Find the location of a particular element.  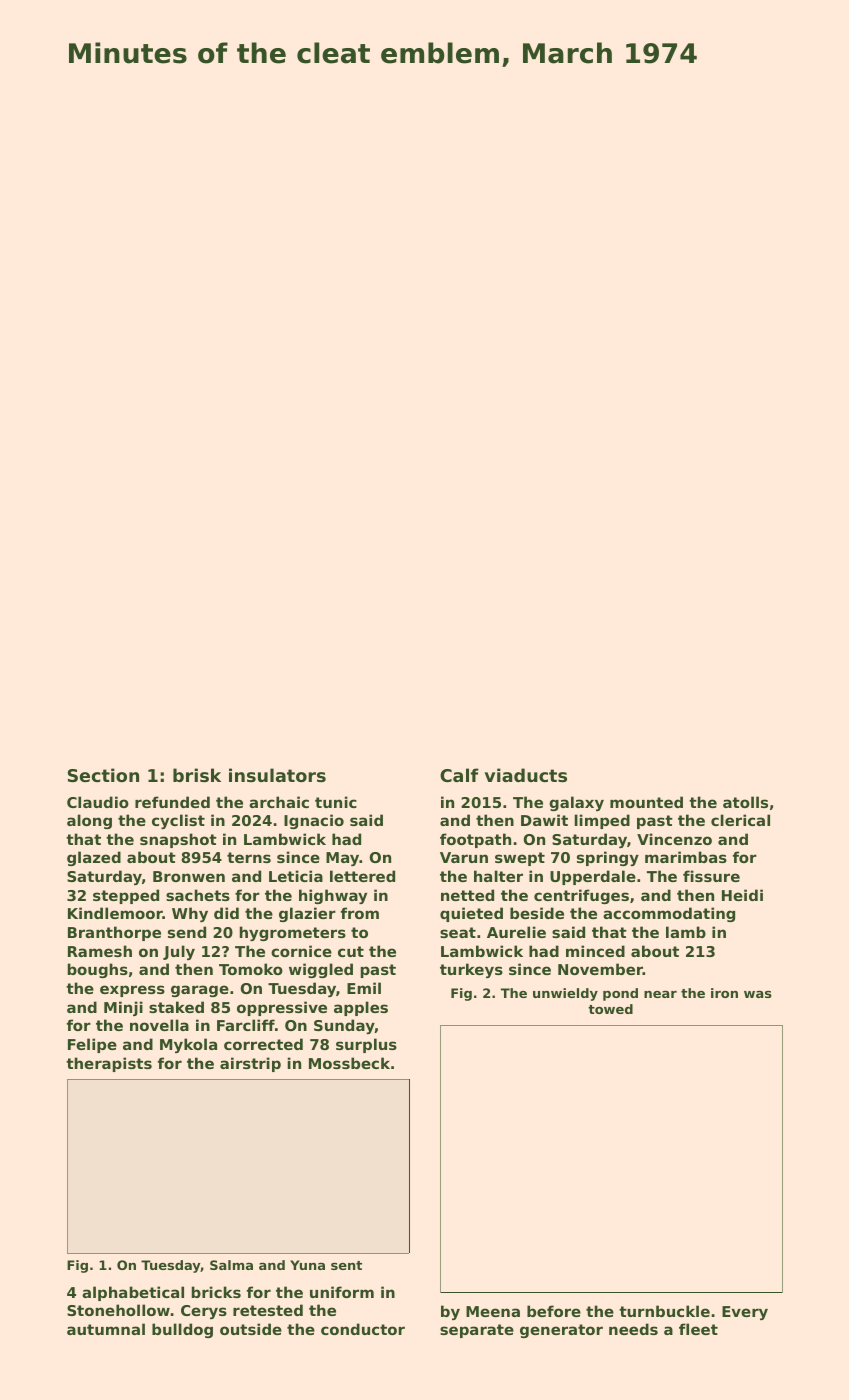

towed is located at coordinates (610, 1009).
